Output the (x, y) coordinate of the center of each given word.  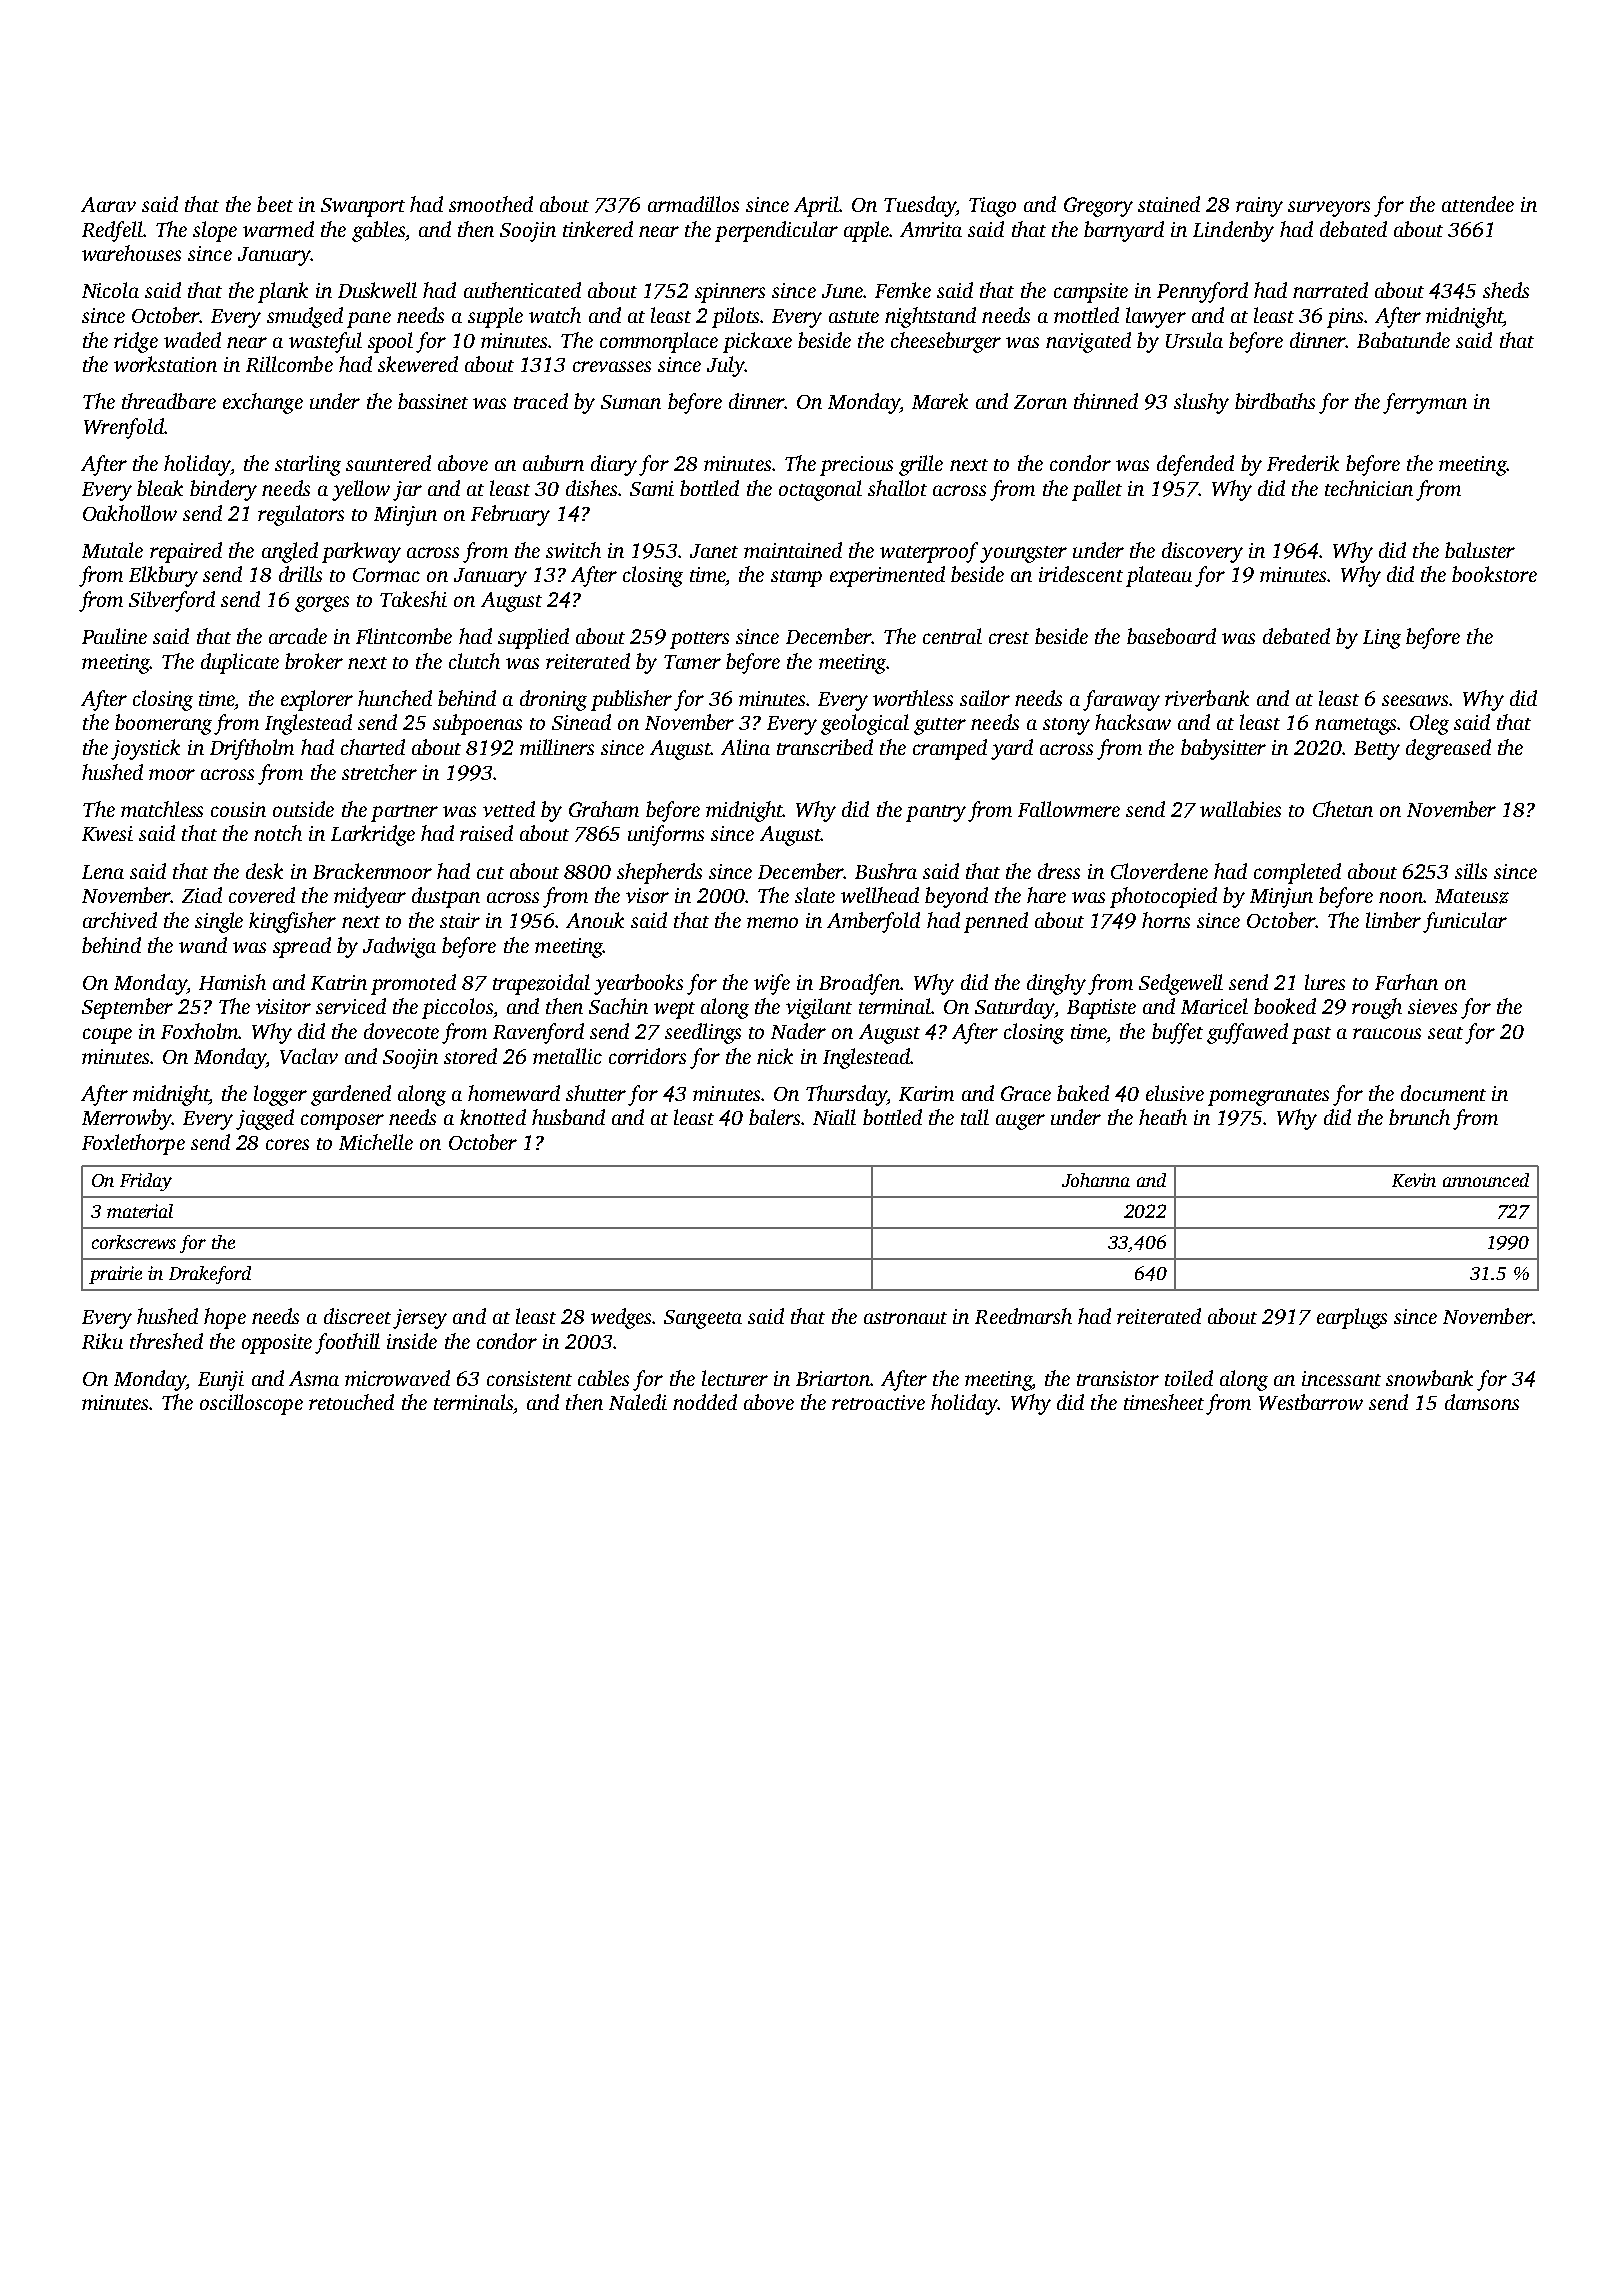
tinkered (598, 229)
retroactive (878, 1402)
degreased (1448, 749)
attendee (1478, 204)
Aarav (108, 204)
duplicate (240, 663)
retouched (351, 1402)
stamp (796, 578)
